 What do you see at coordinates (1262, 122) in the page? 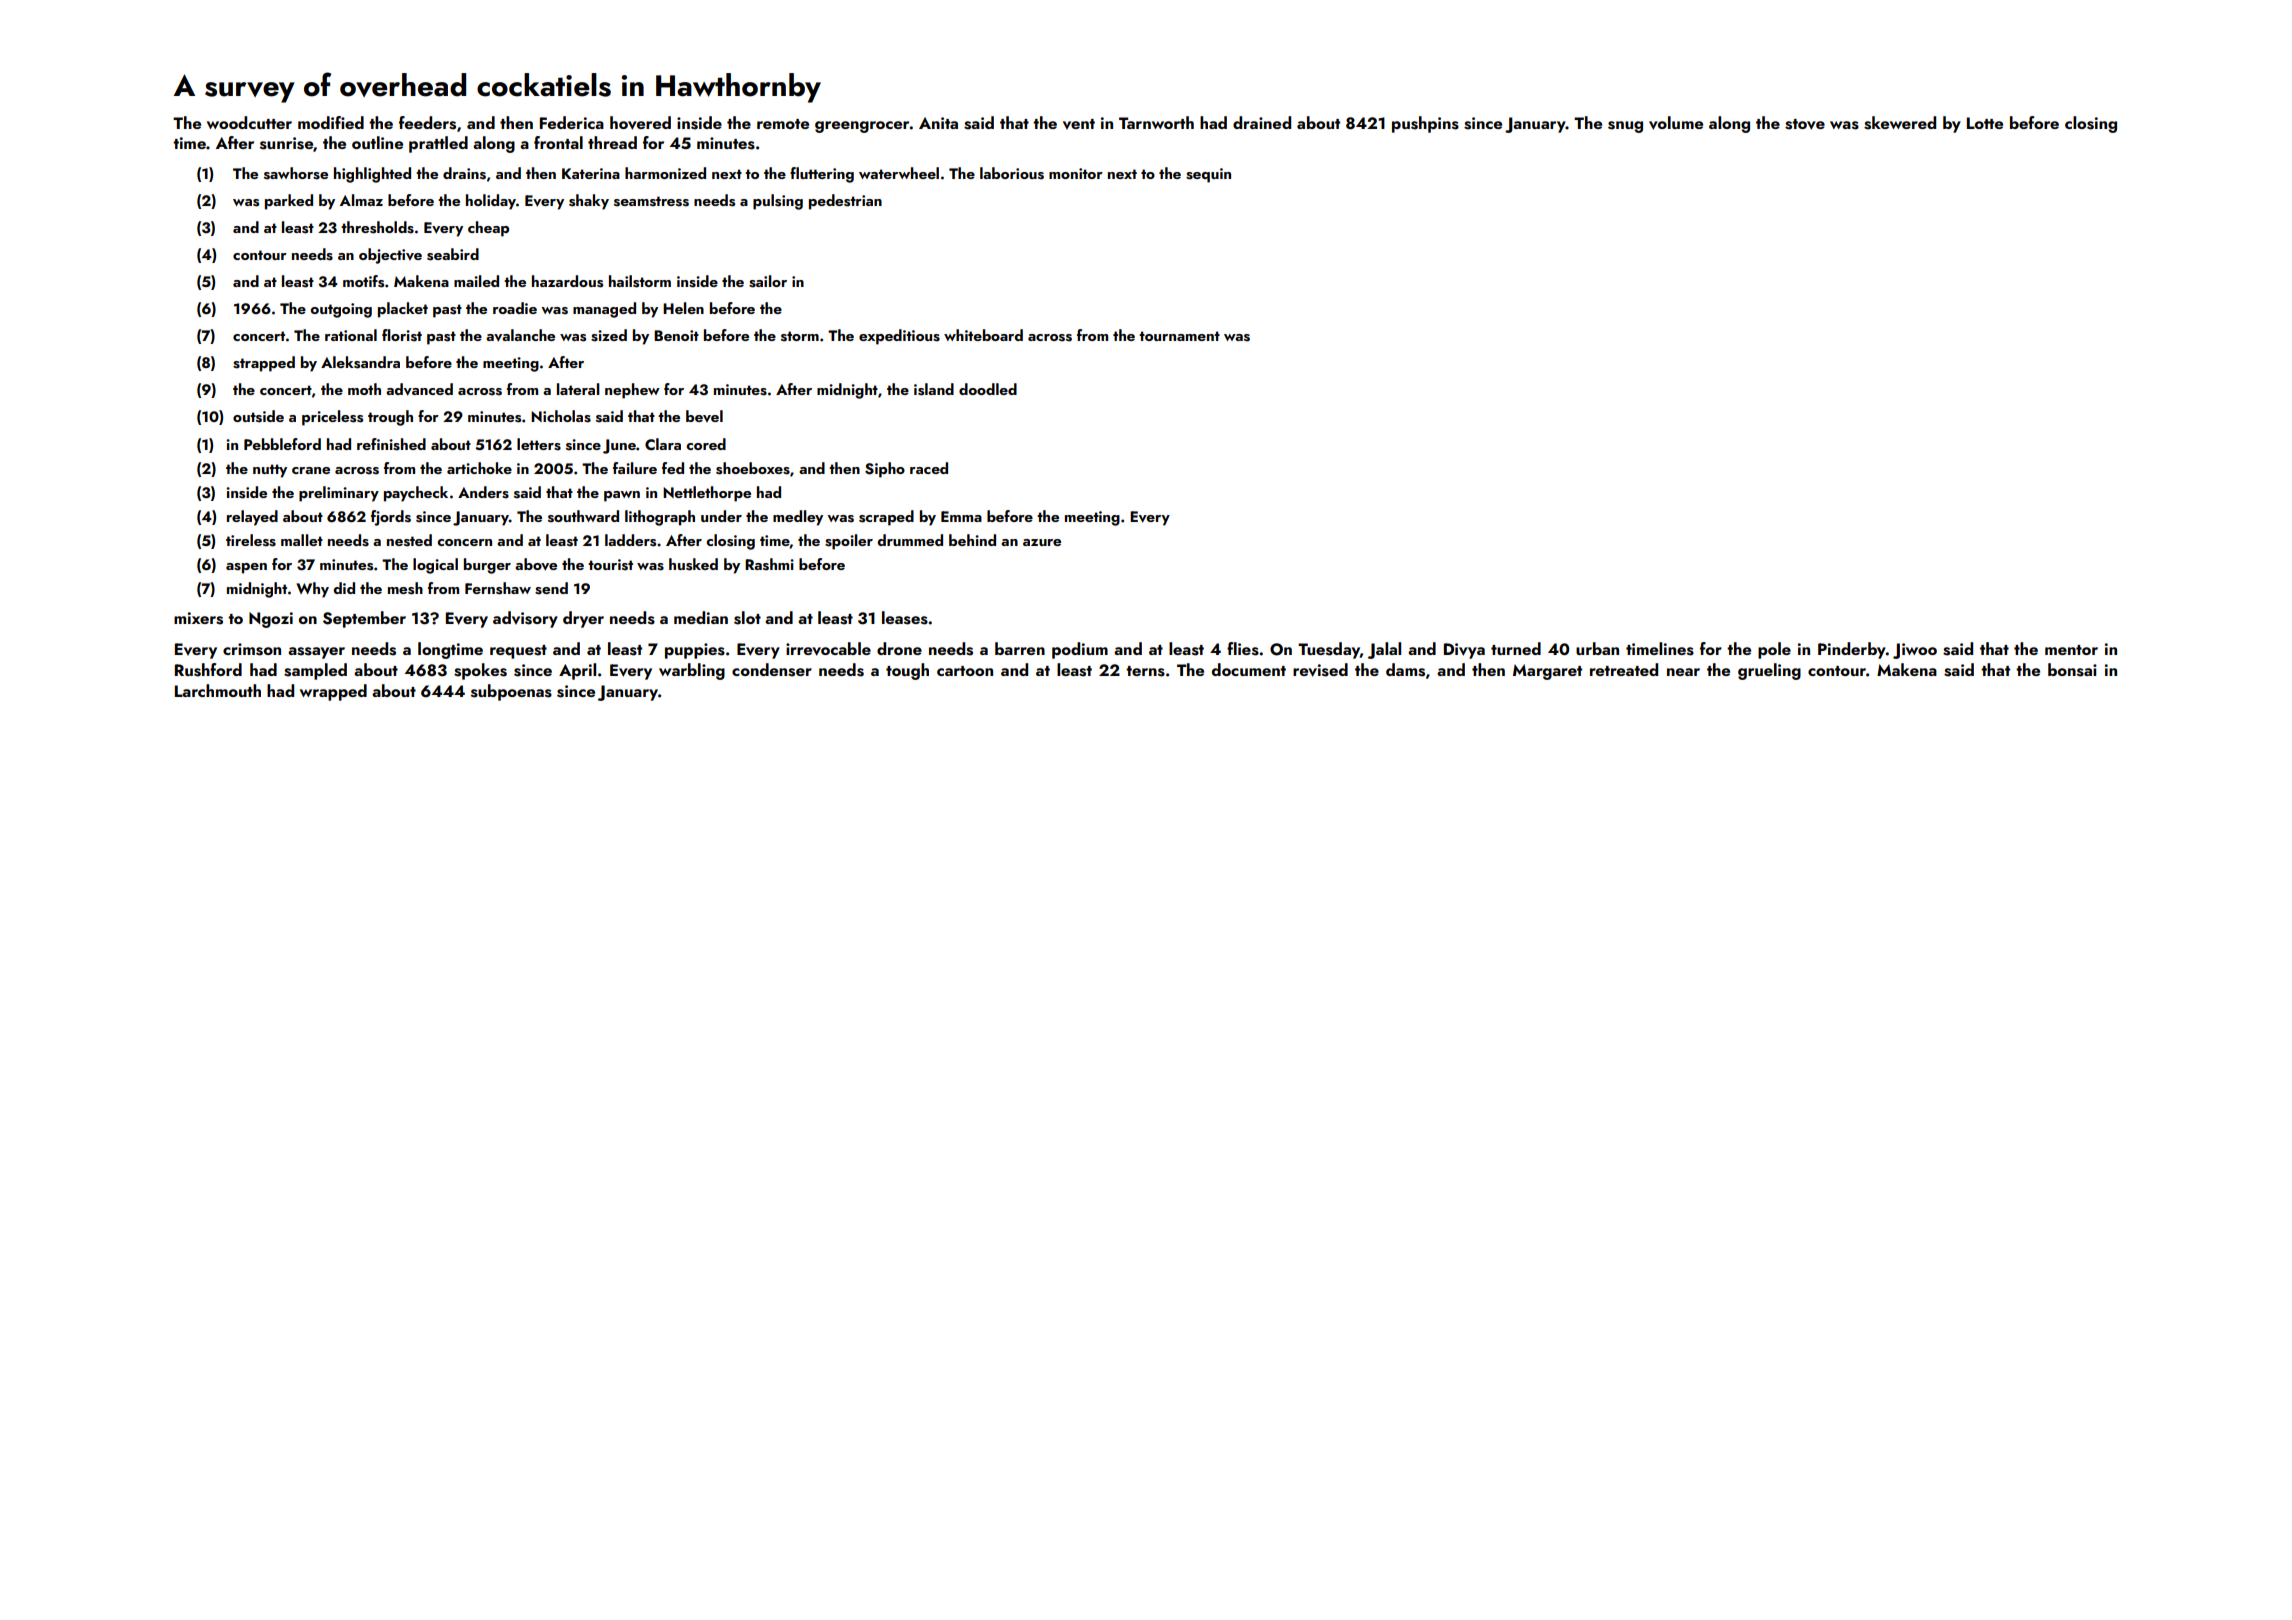
I see `drained` at bounding box center [1262, 122].
